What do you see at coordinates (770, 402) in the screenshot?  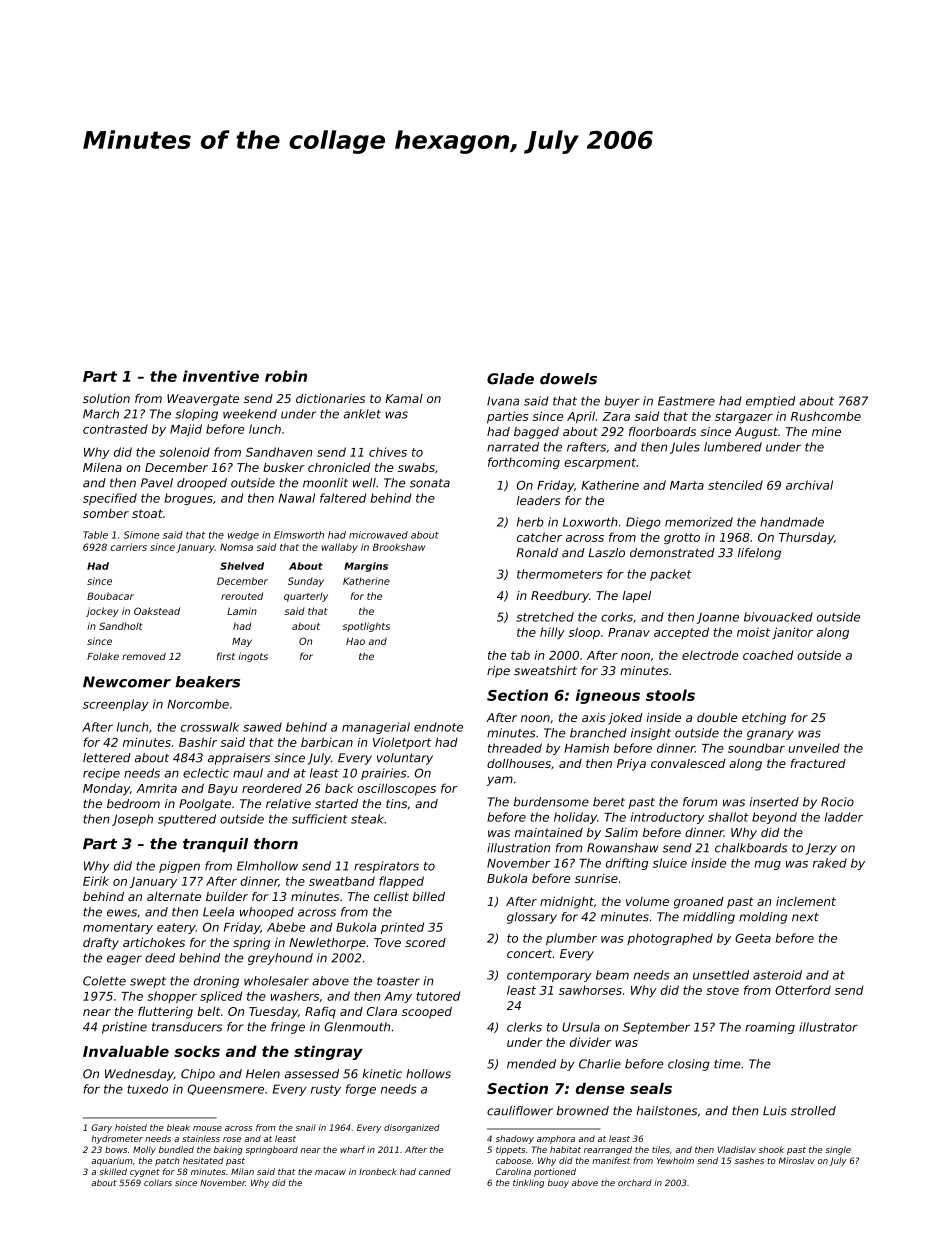 I see `emptied` at bounding box center [770, 402].
